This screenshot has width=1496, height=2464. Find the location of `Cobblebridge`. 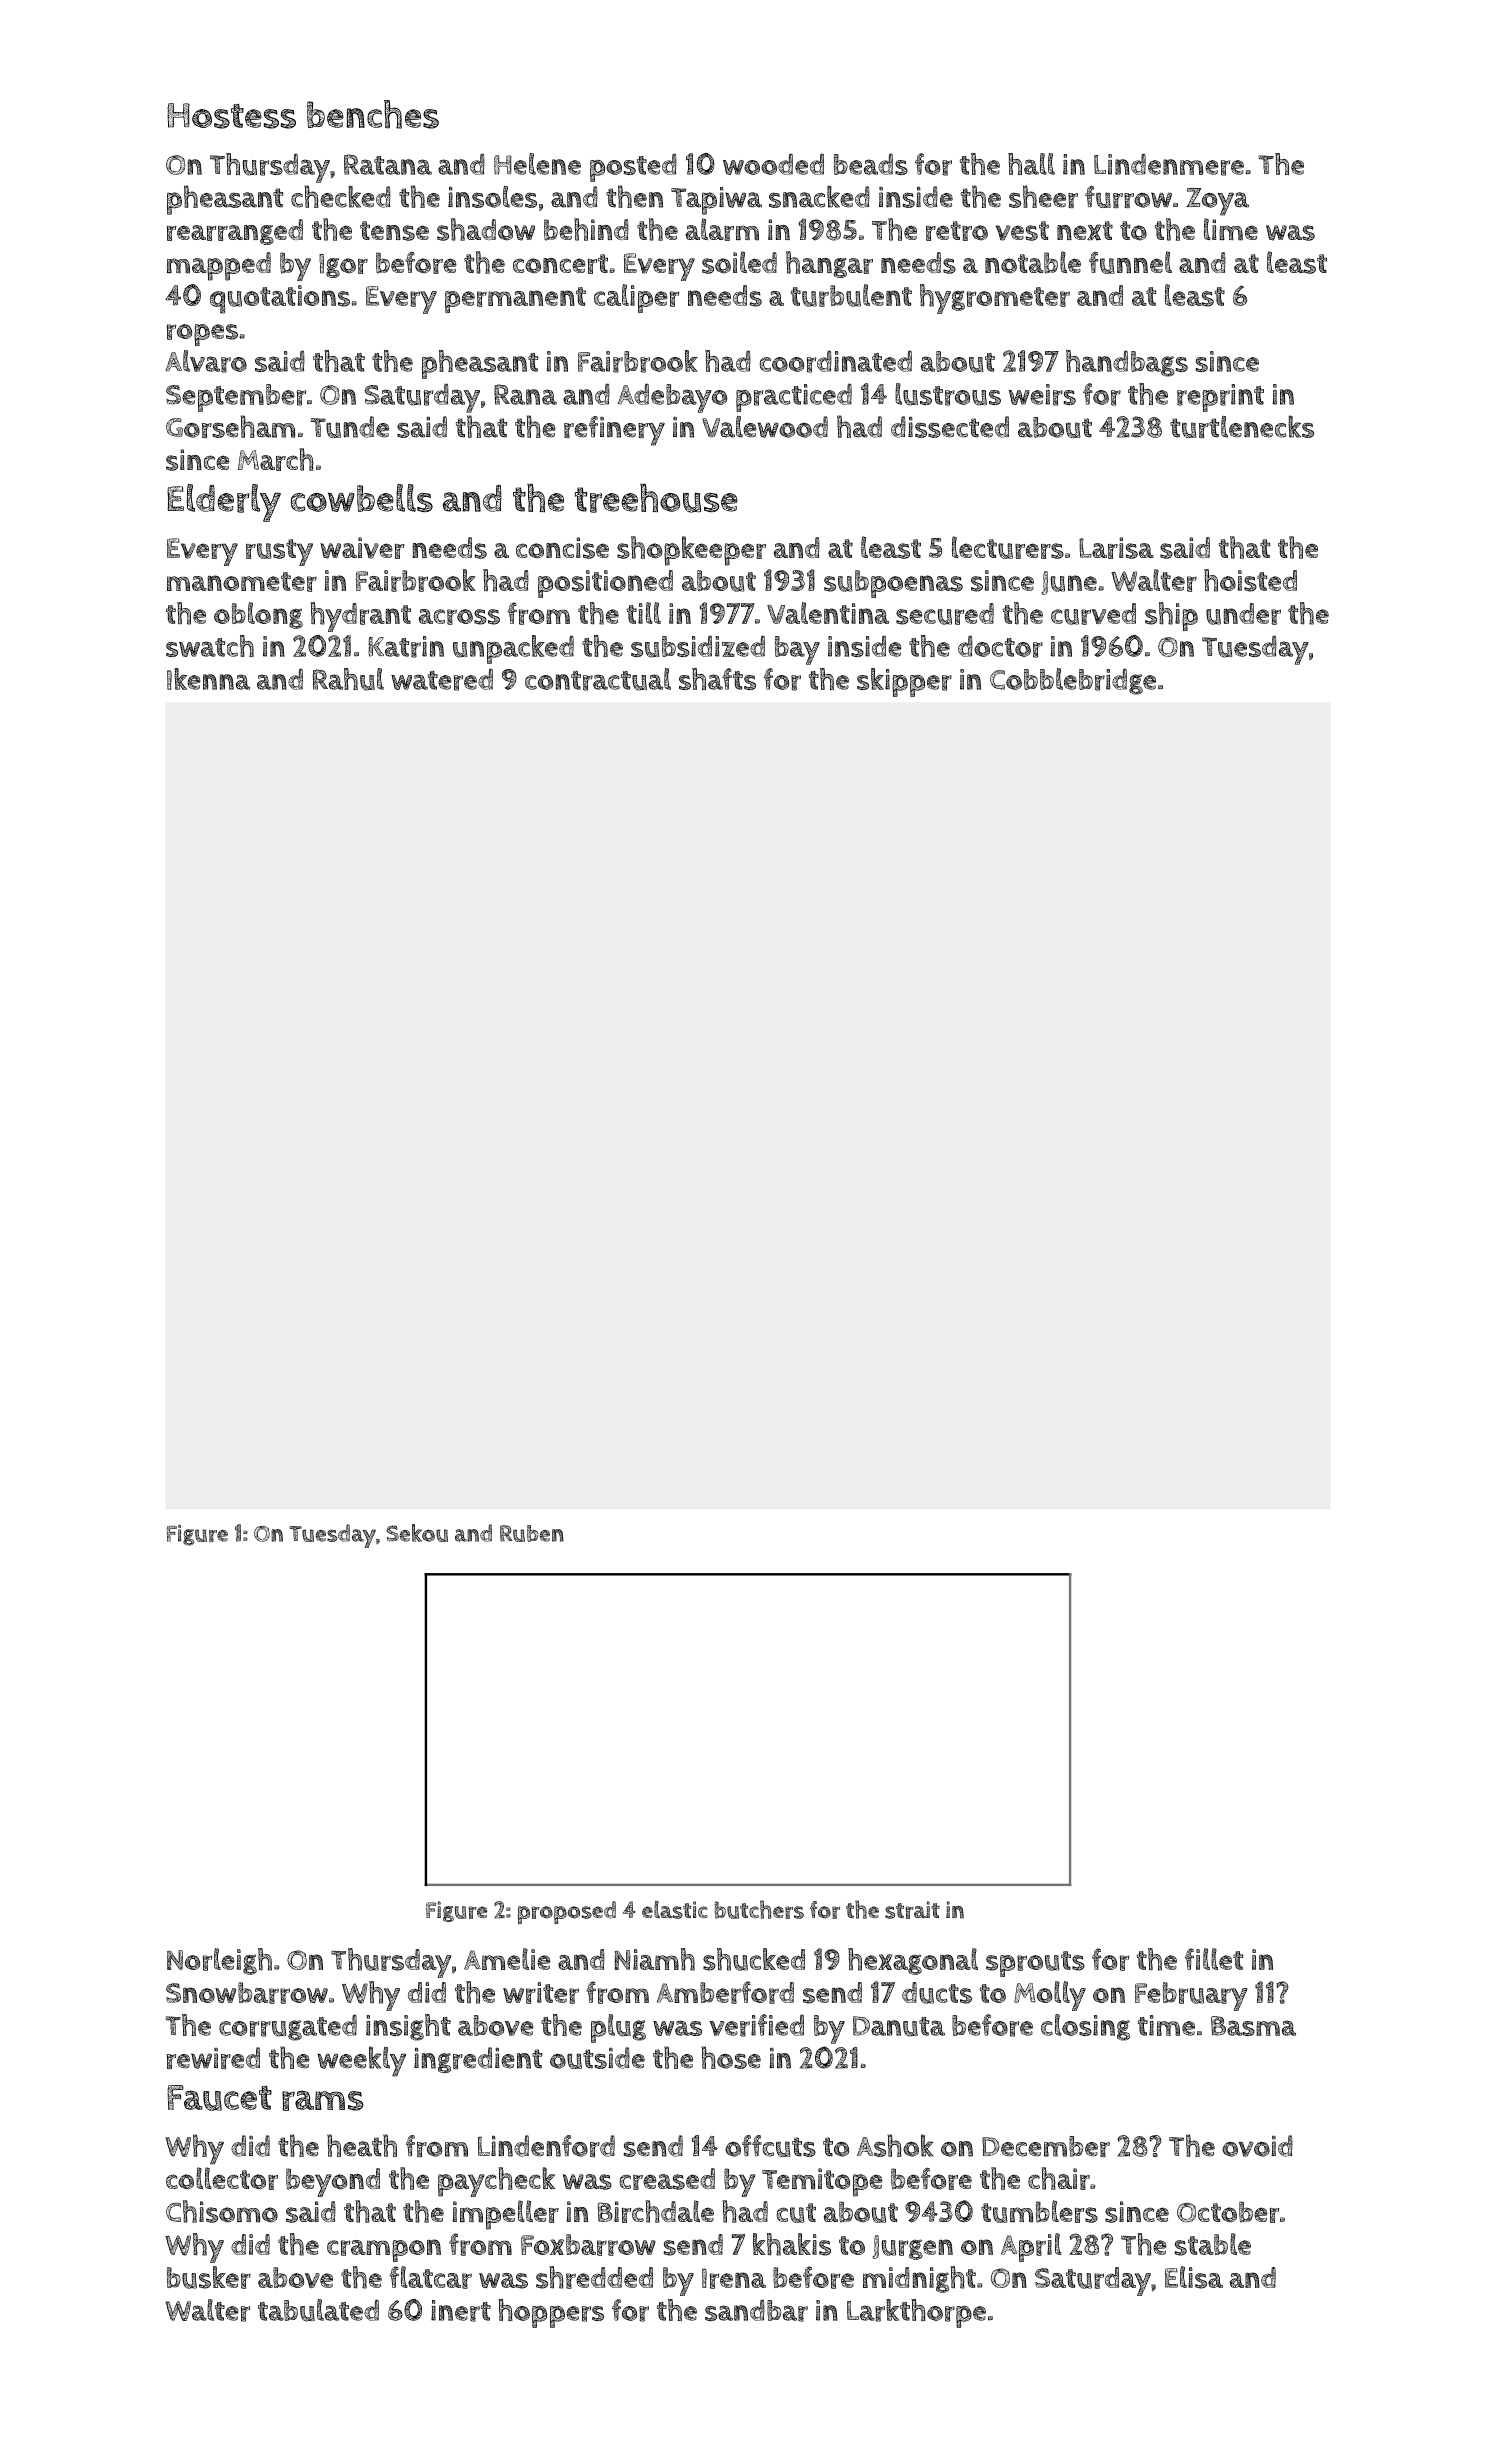

Cobblebridge is located at coordinates (1073, 681).
